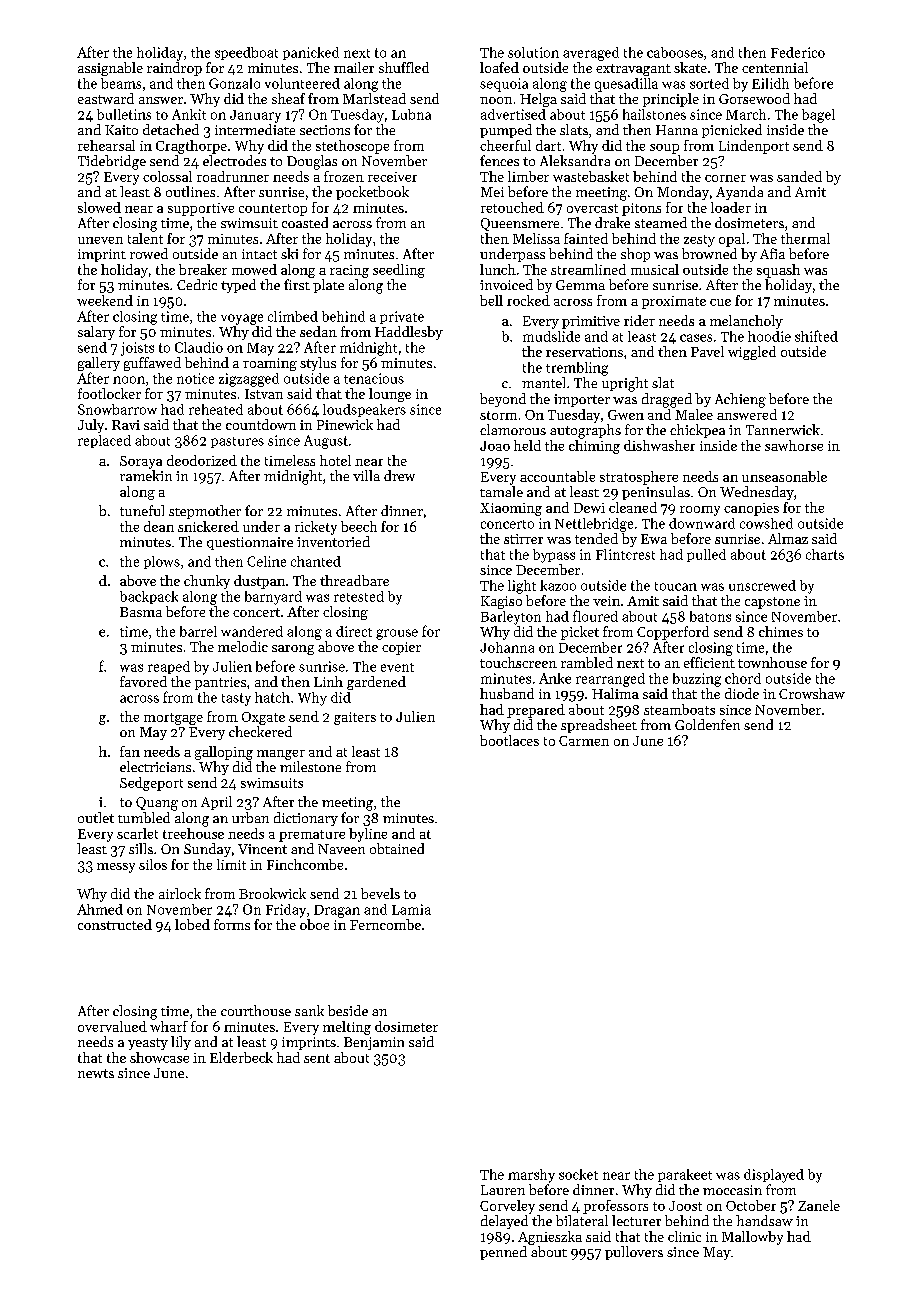  What do you see at coordinates (411, 114) in the document?
I see `Lubna` at bounding box center [411, 114].
